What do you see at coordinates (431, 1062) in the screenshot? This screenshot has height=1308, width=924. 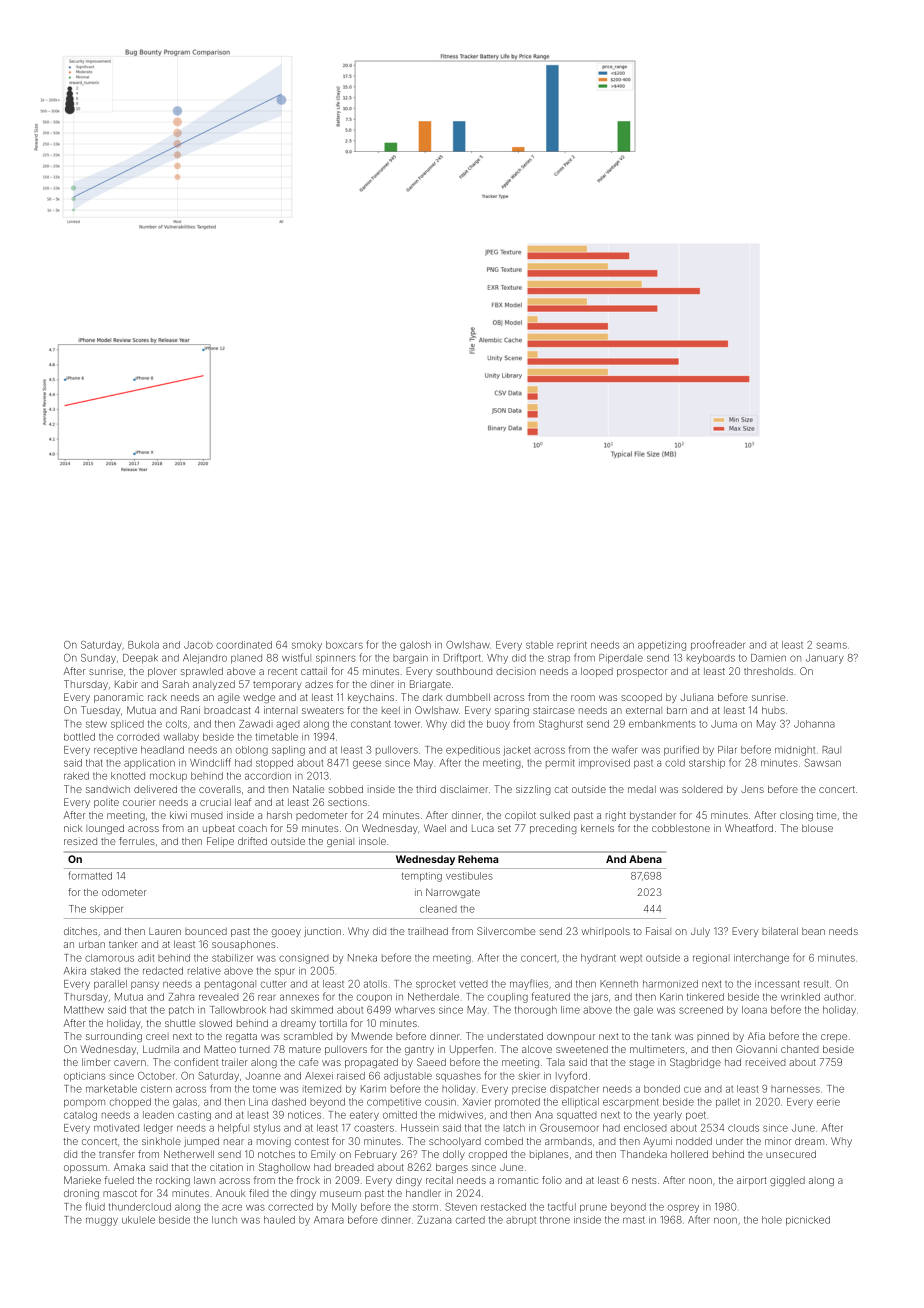 I see `Saeed` at bounding box center [431, 1062].
